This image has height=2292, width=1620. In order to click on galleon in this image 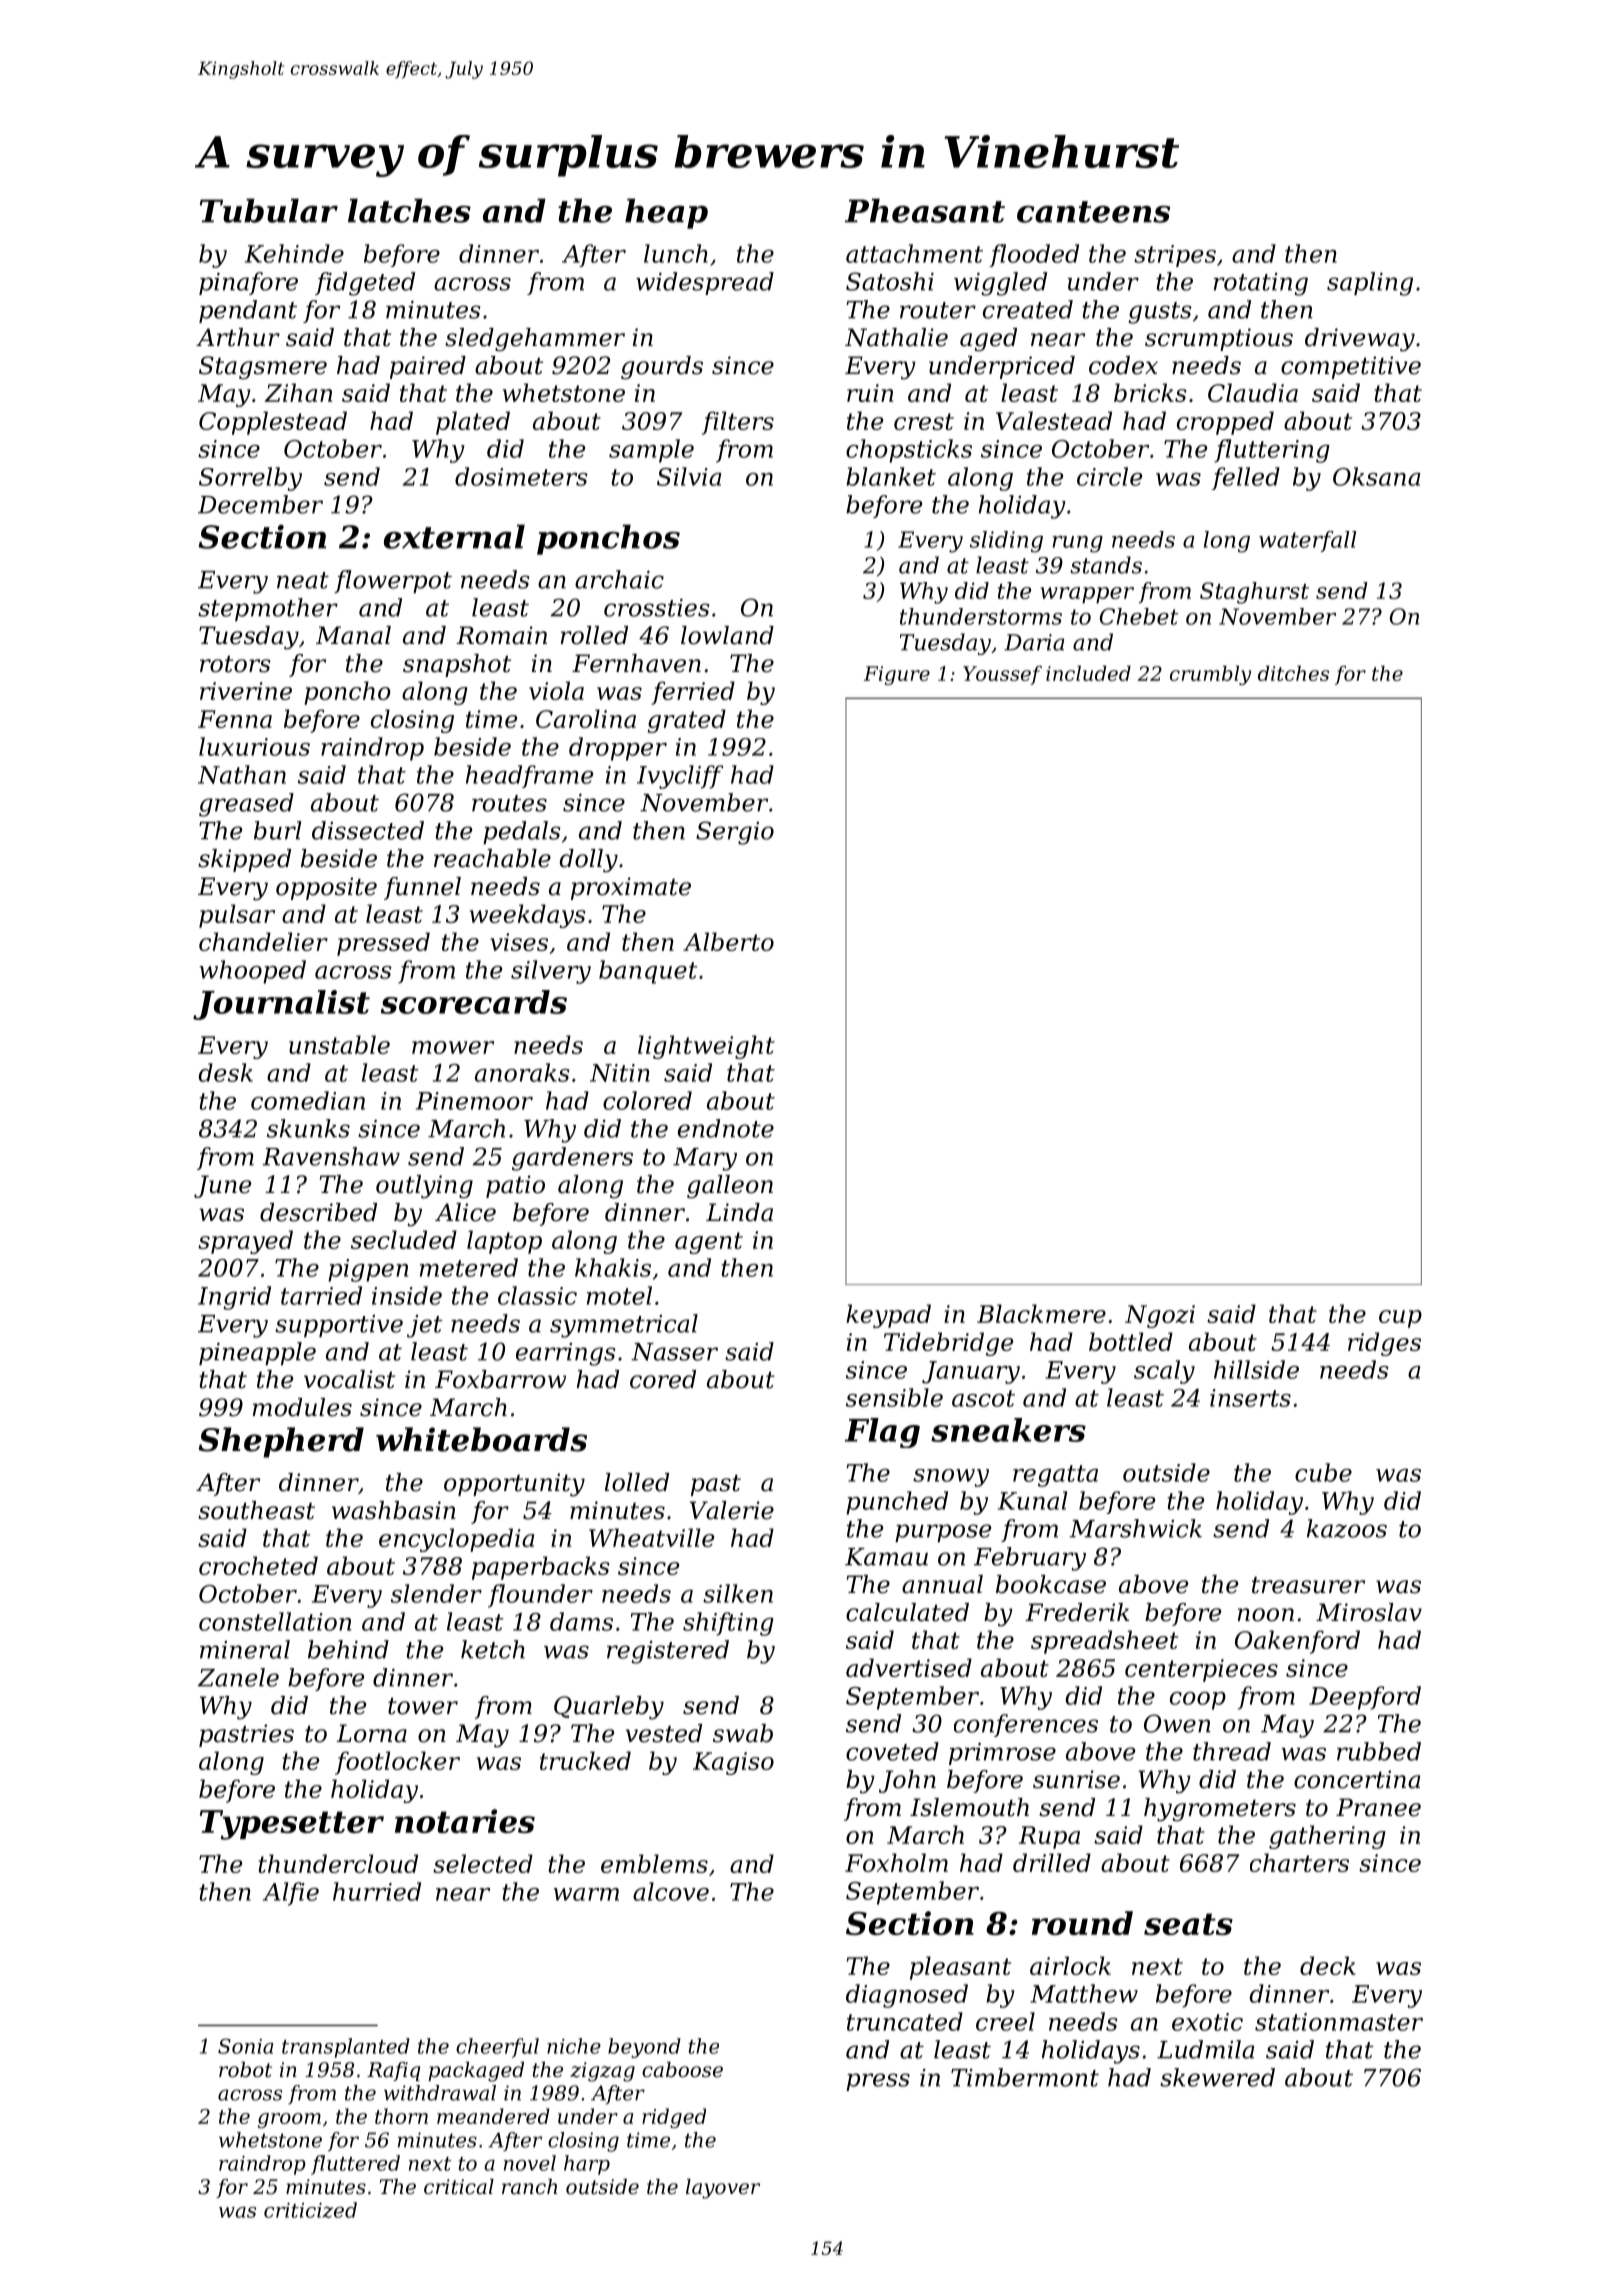, I will do `click(730, 1187)`.
